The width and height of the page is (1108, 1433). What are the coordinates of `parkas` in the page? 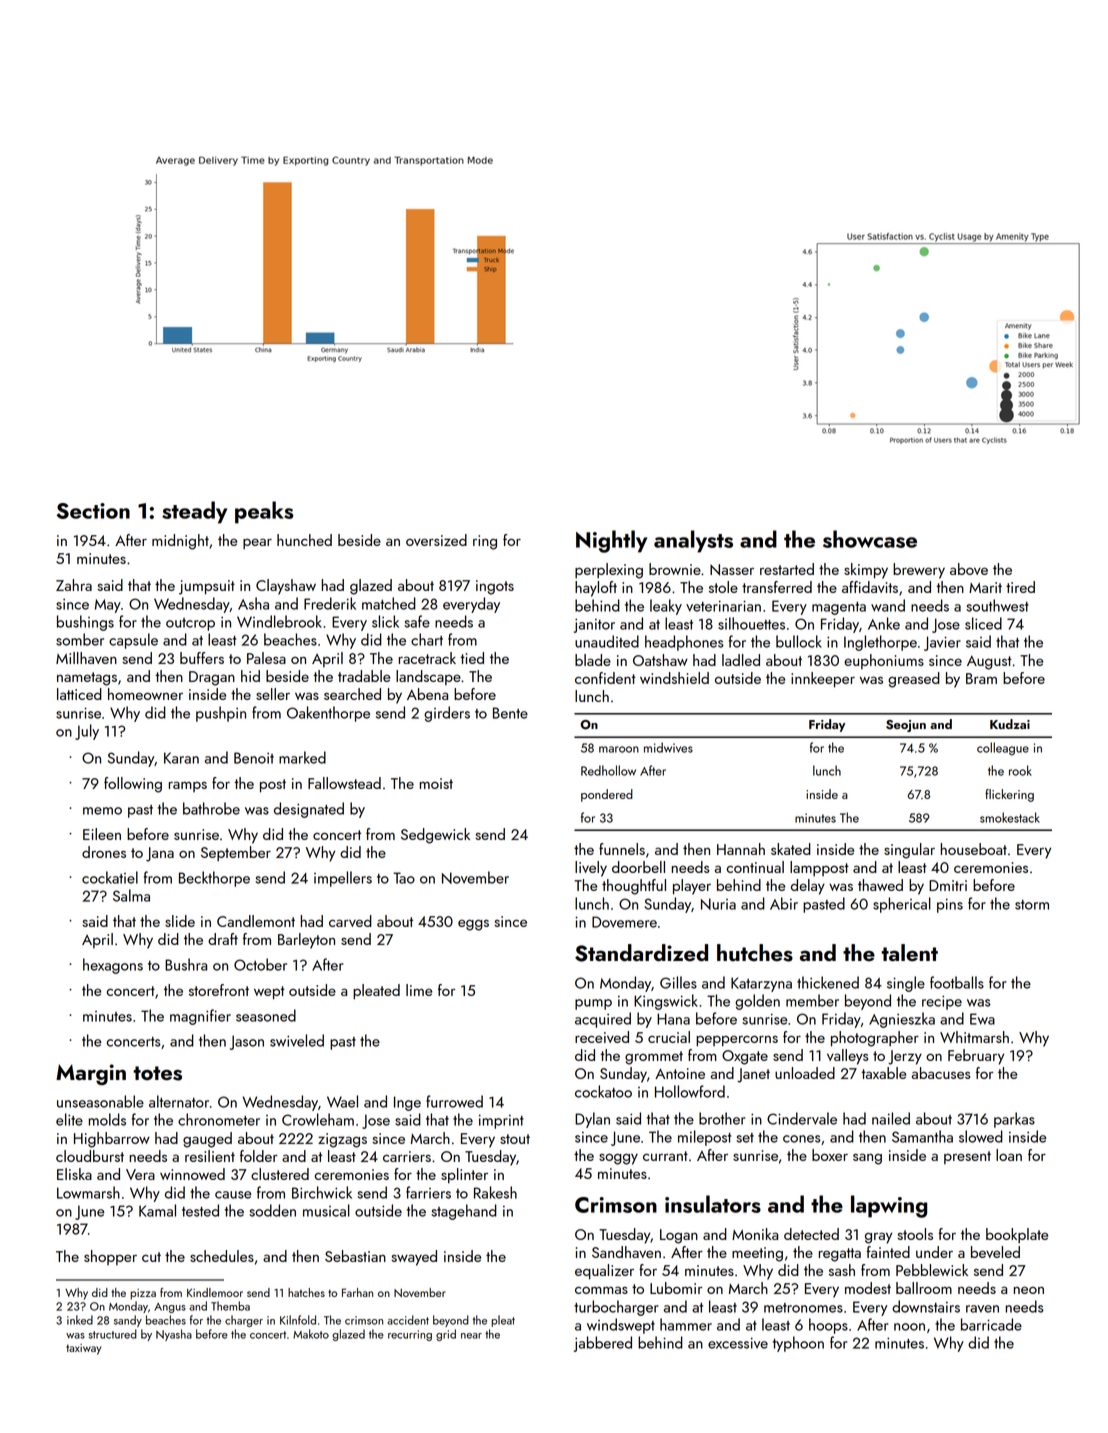 It's located at (1014, 1120).
